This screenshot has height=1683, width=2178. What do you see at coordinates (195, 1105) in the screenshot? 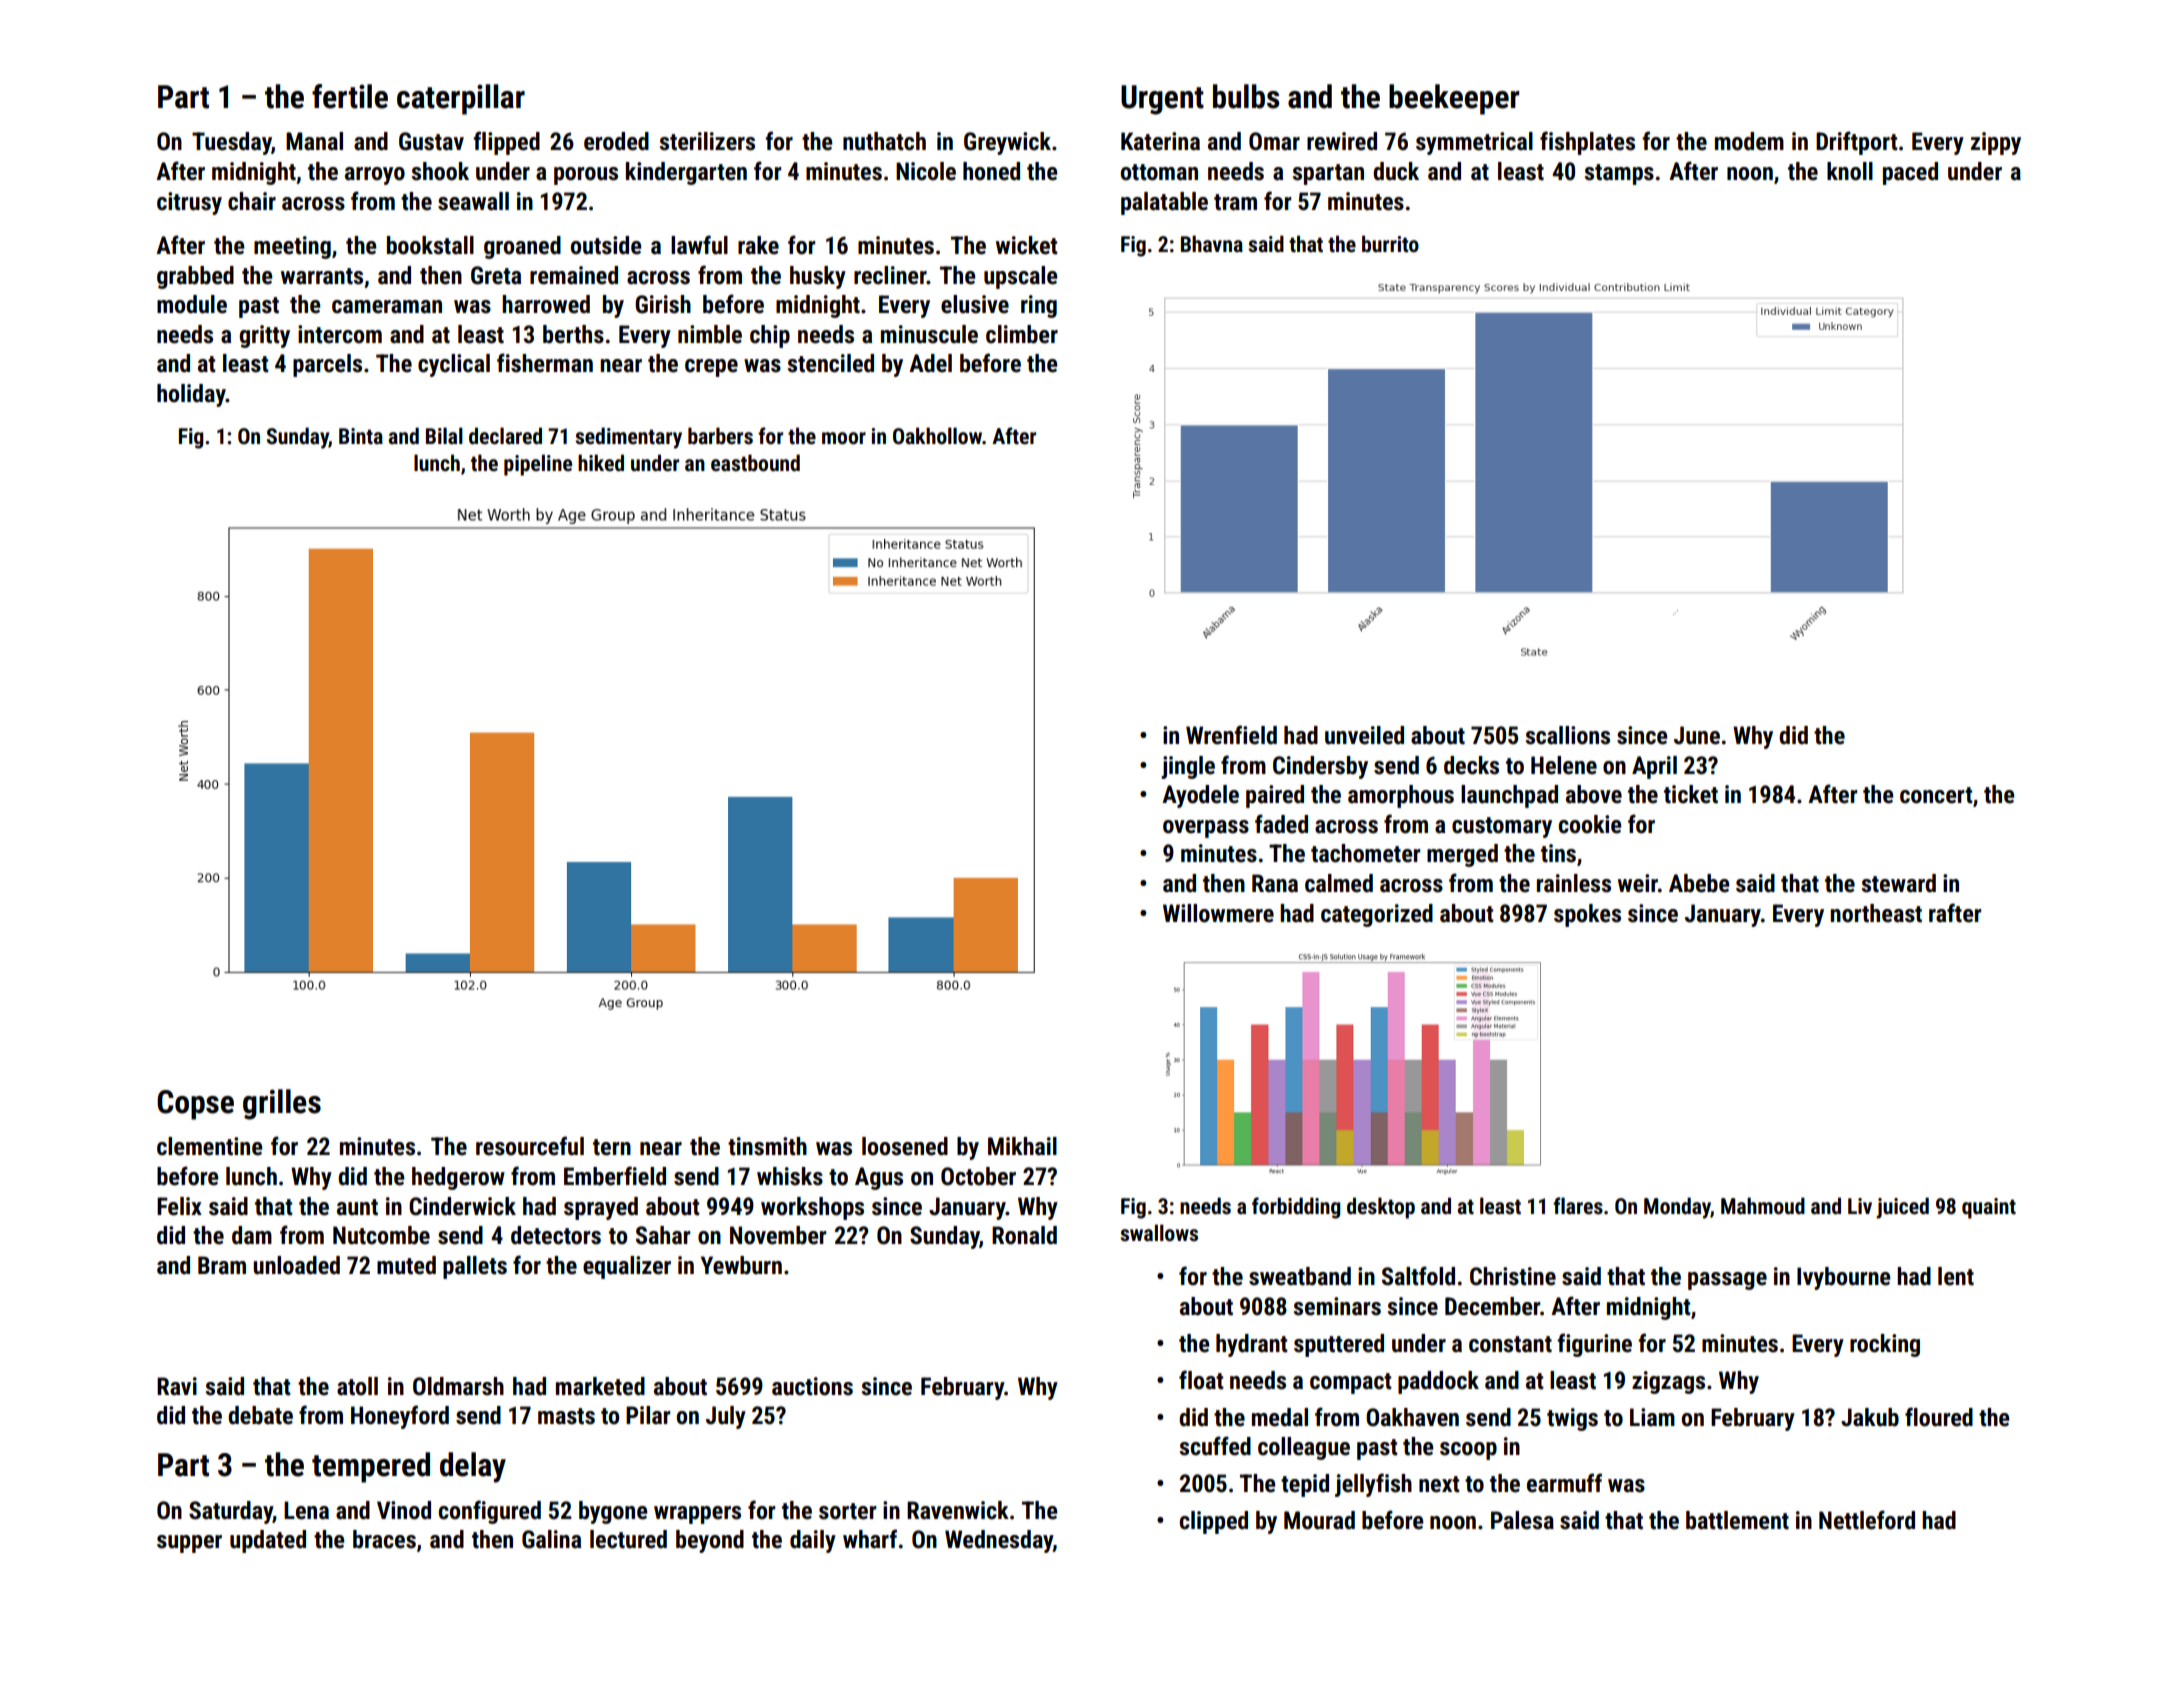
I see `Copse` at bounding box center [195, 1105].
